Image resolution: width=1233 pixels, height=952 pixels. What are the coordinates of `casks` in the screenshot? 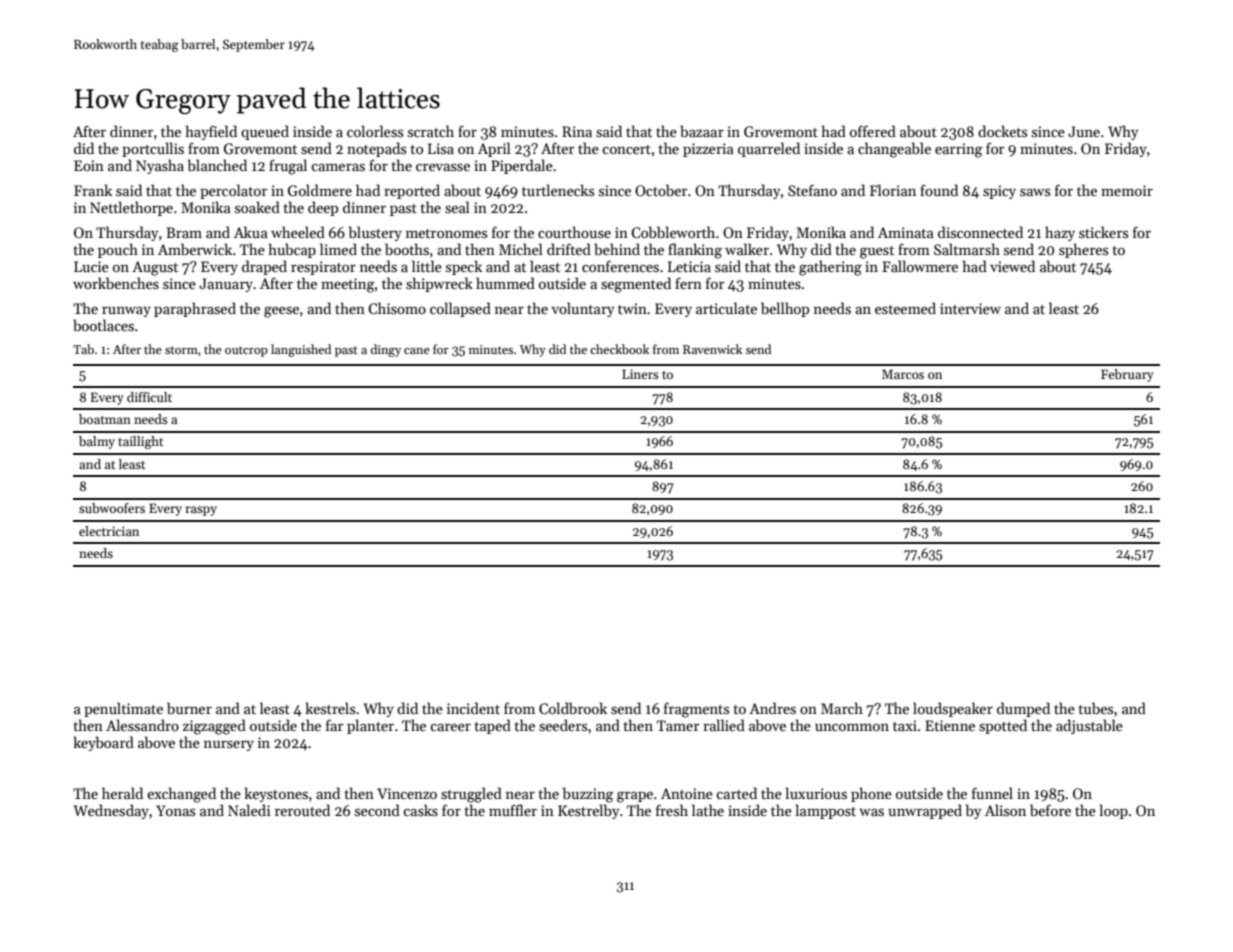 It's located at (420, 810).
